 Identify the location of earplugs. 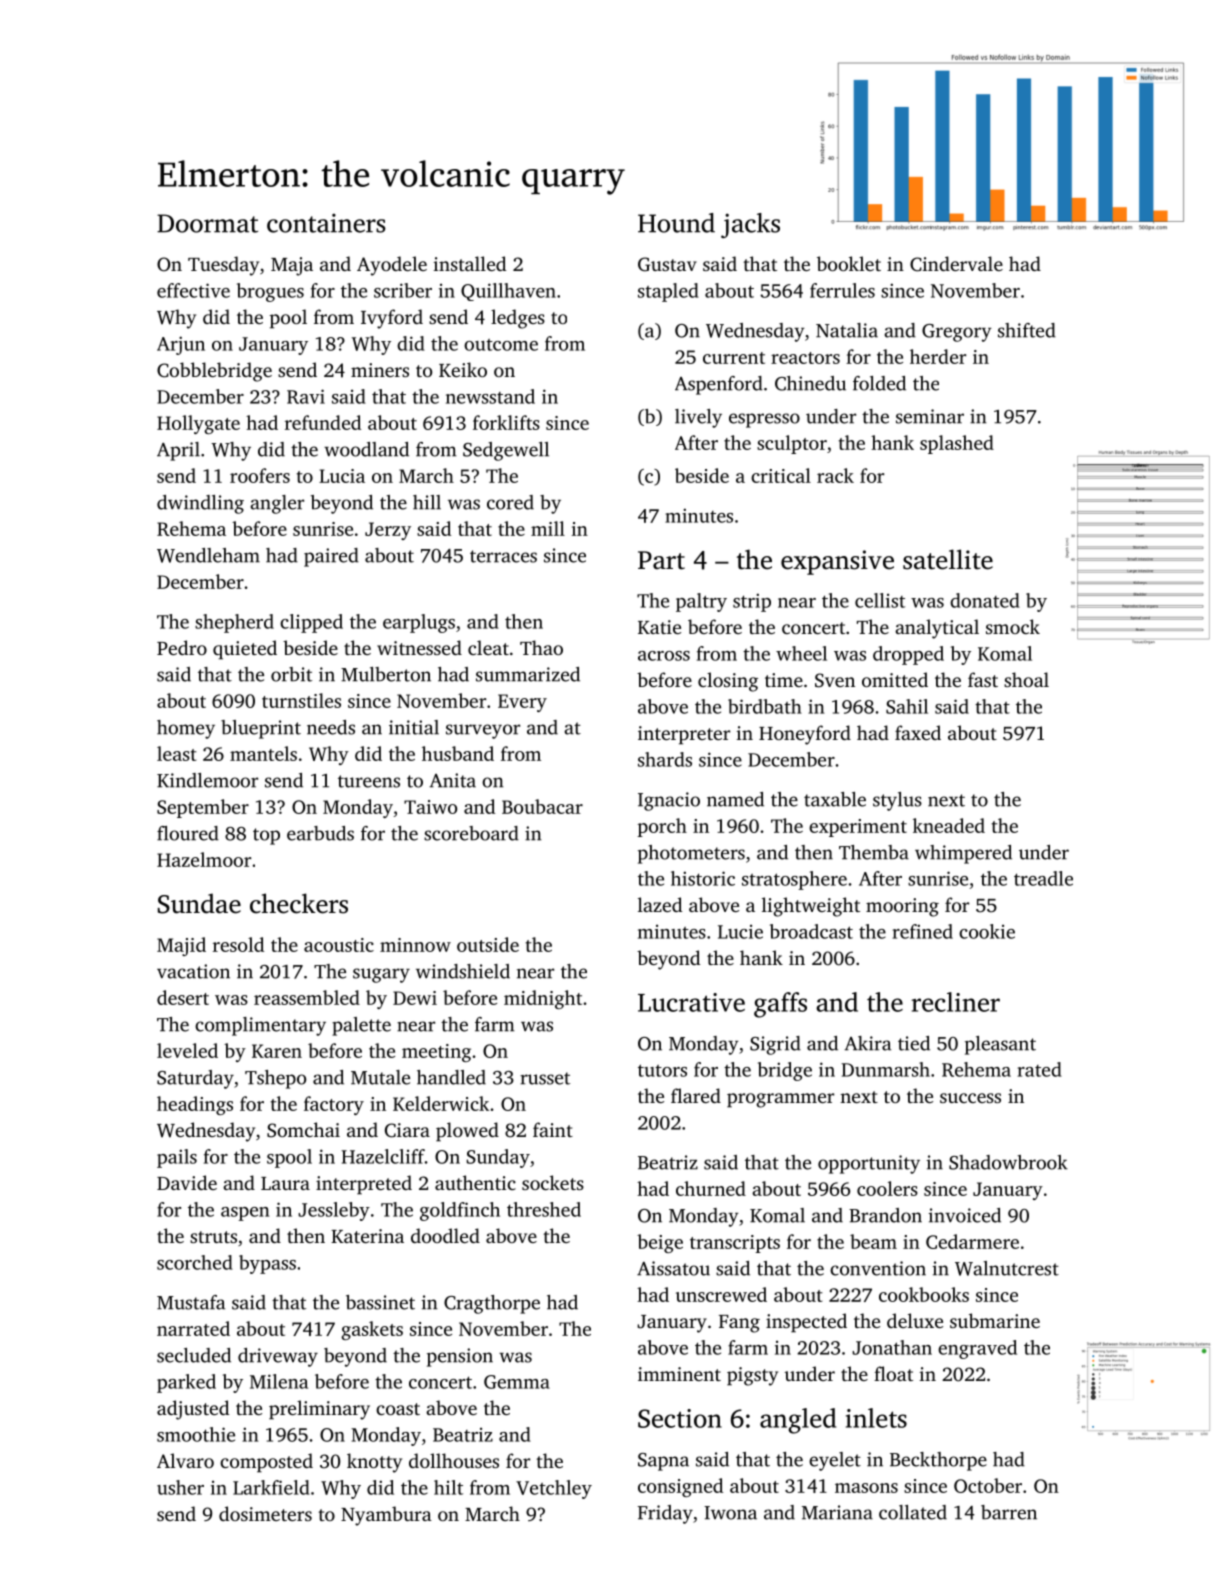
(419, 623).
